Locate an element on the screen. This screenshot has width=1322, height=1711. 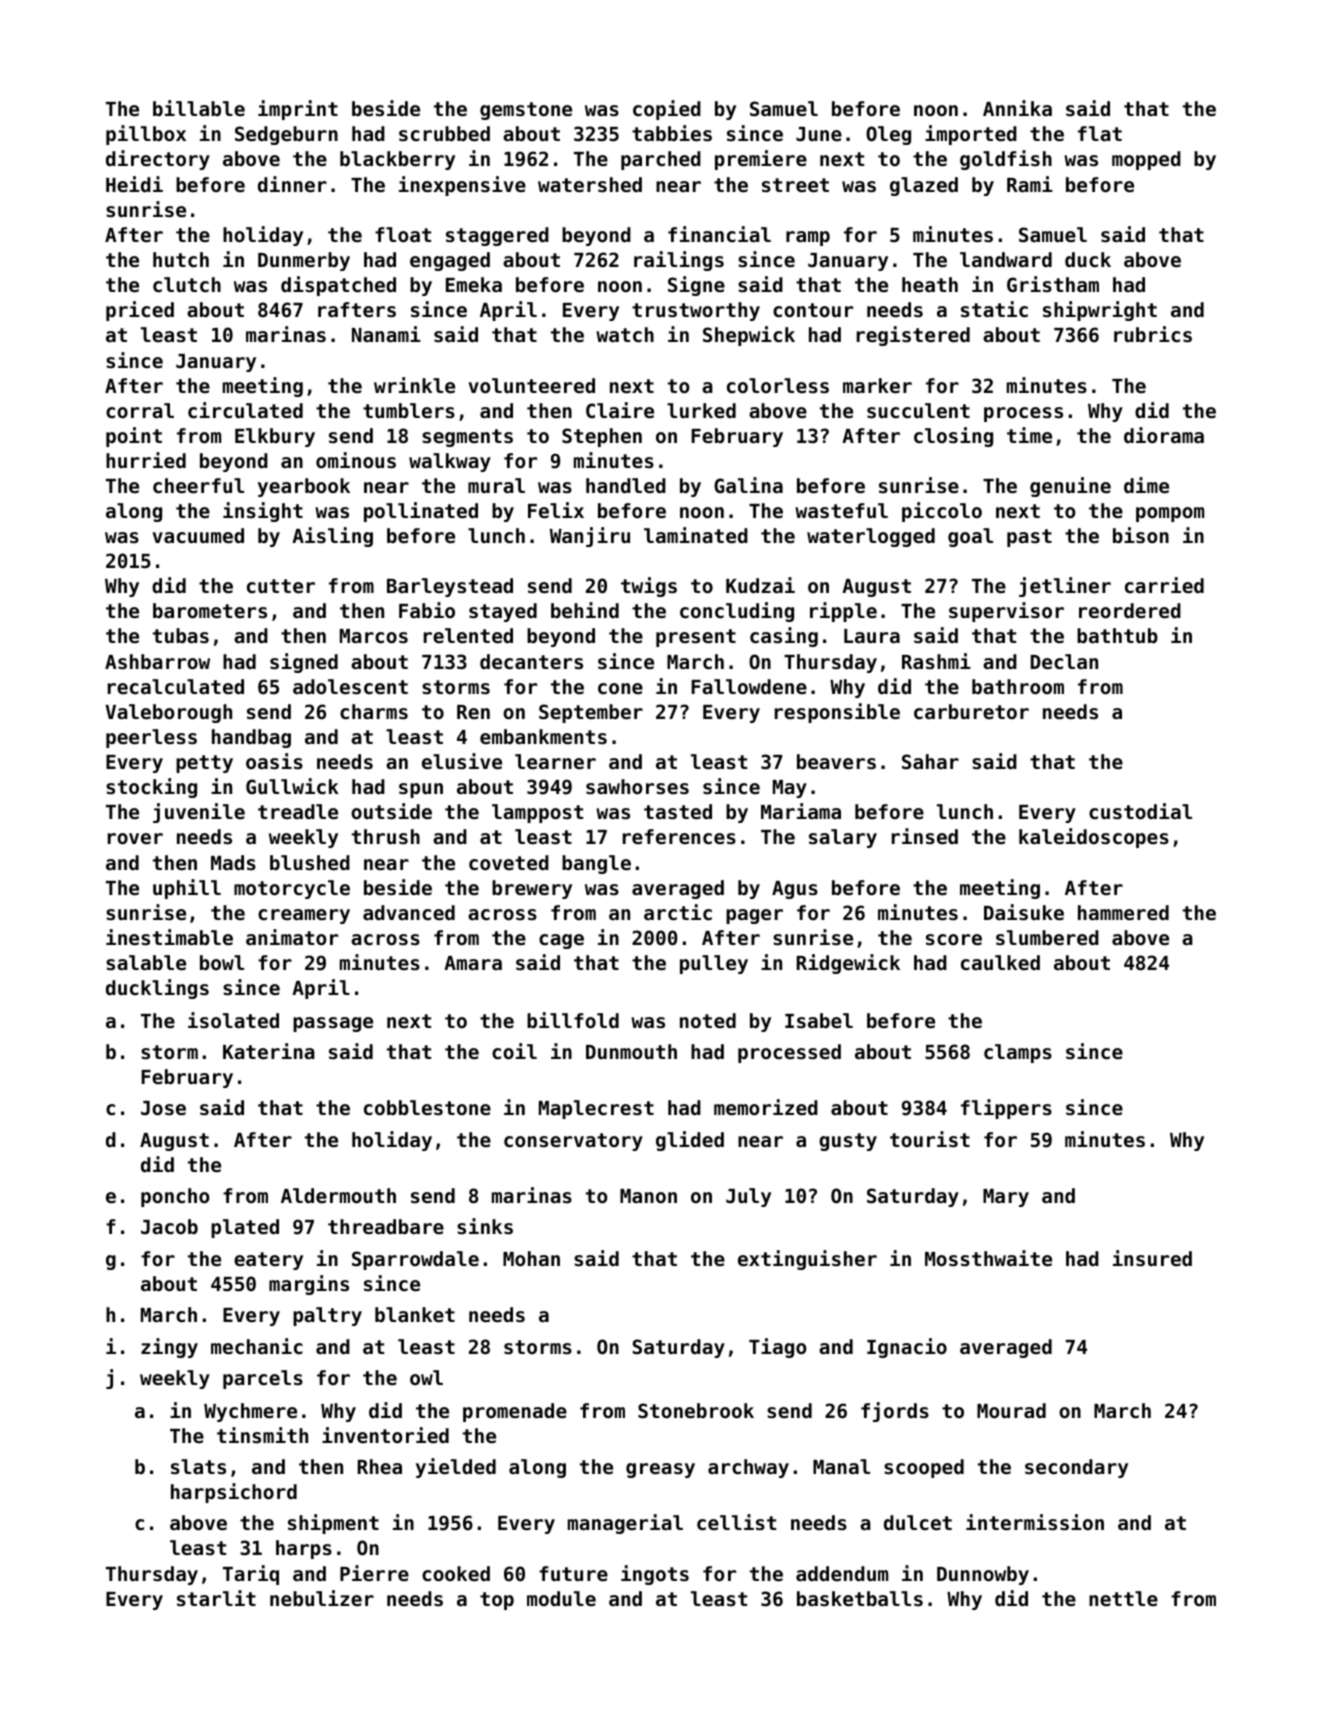
Nanami is located at coordinates (386, 334).
